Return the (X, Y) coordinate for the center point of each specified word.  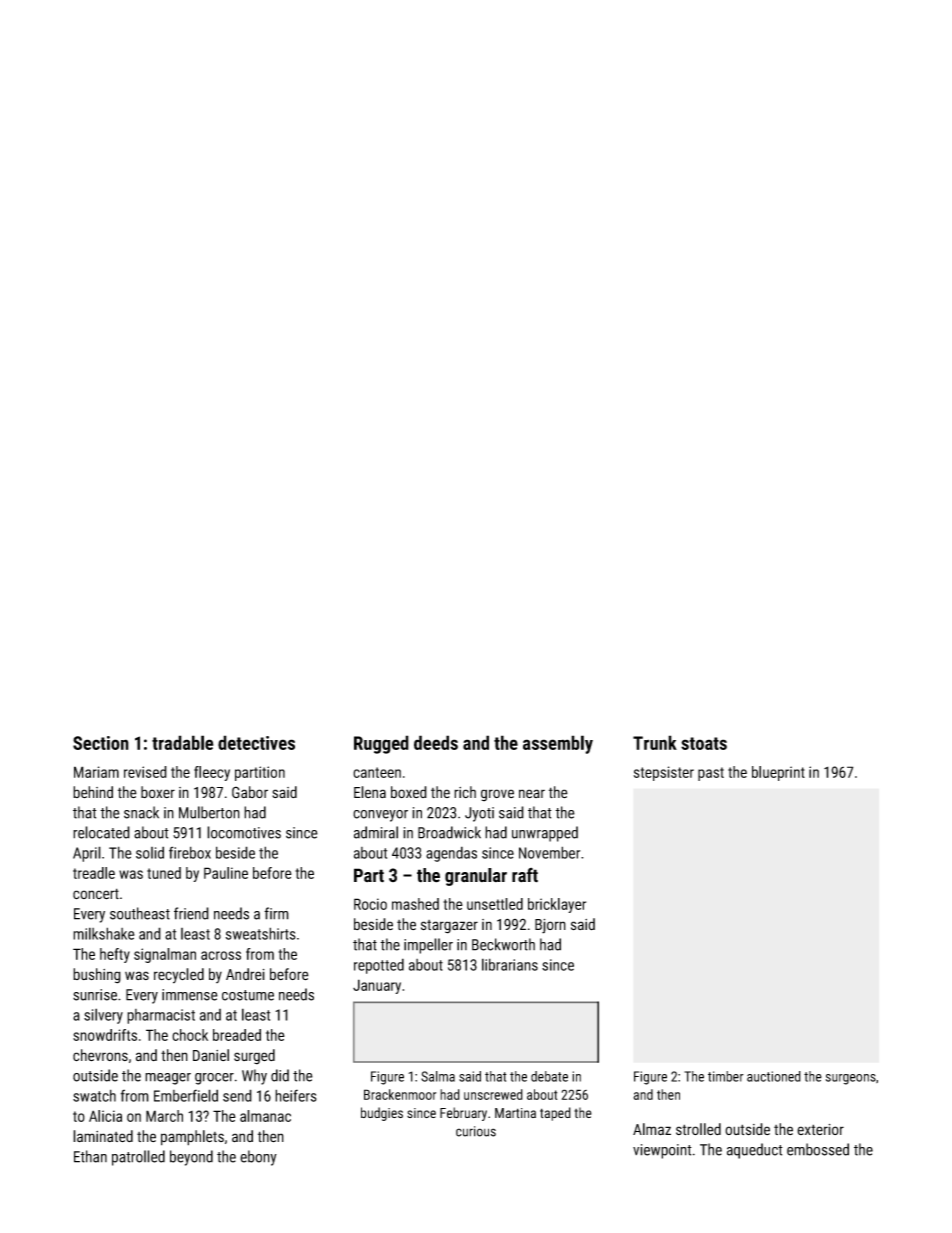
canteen (377, 772)
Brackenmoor (400, 1094)
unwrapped (545, 834)
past (711, 774)
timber (726, 1076)
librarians (510, 964)
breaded (237, 1035)
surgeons (851, 1079)
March (164, 1116)
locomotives (244, 832)
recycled (179, 976)
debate (549, 1076)
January (377, 986)
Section (101, 743)
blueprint (778, 773)
